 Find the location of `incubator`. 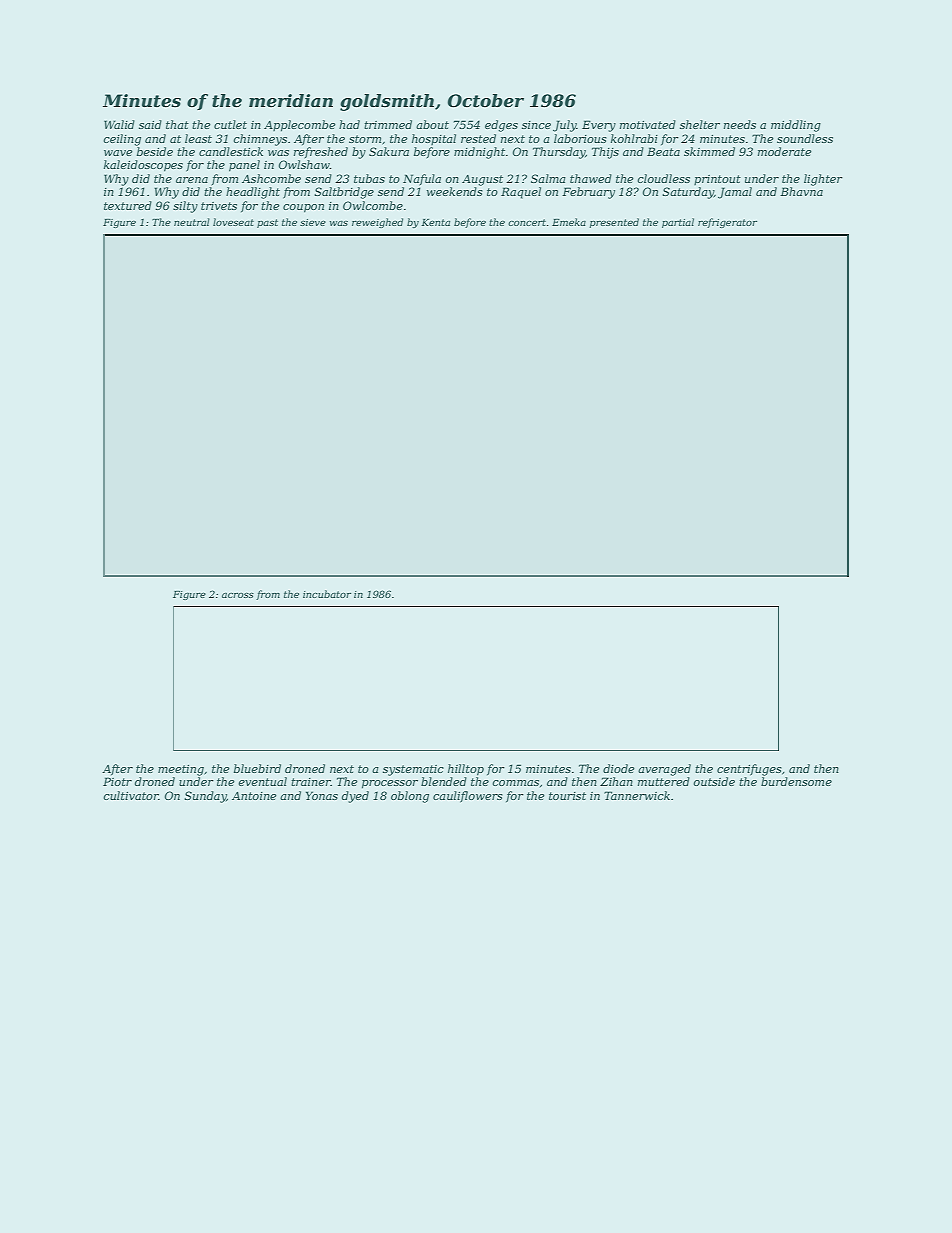

incubator is located at coordinates (327, 594).
